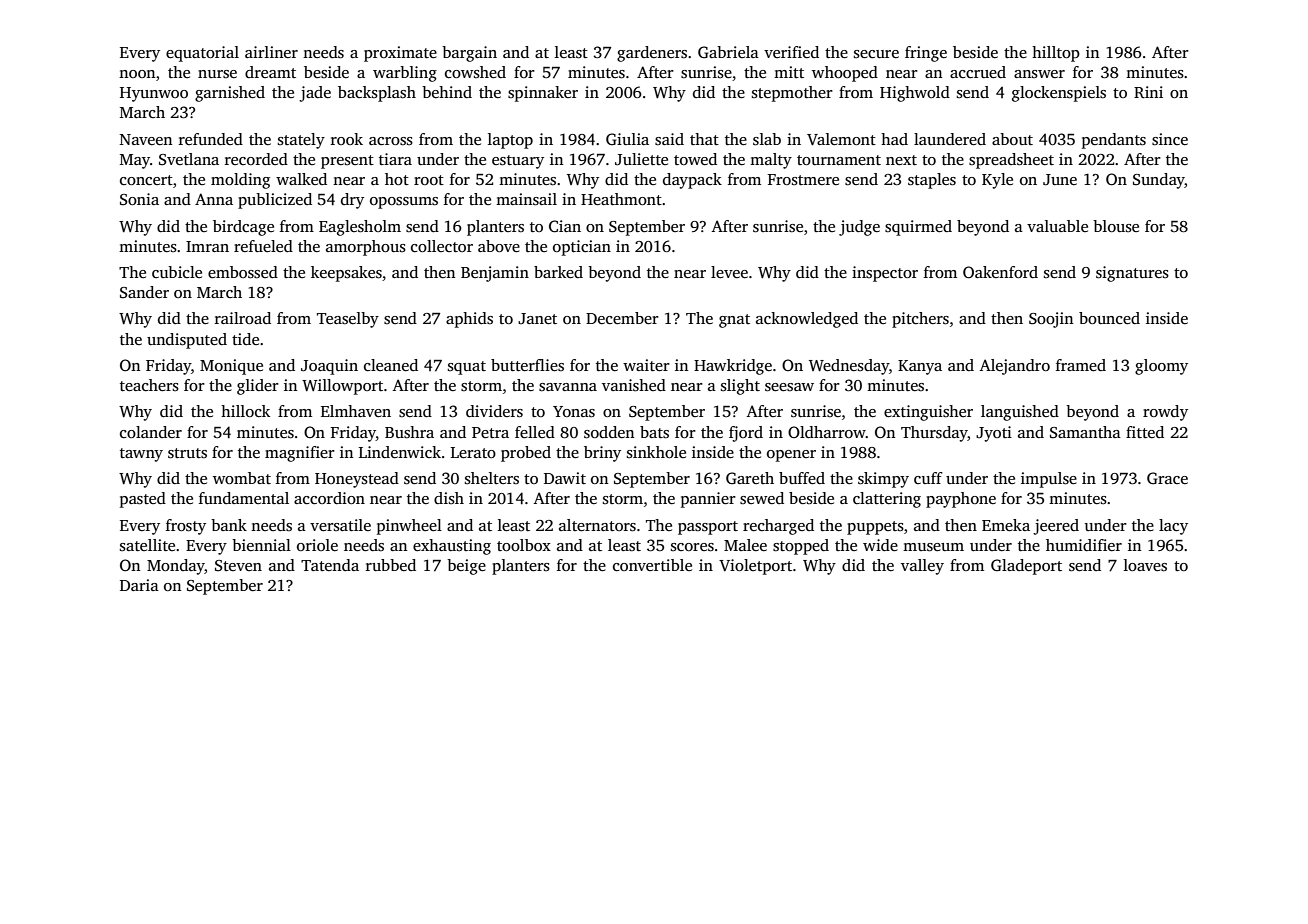  I want to click on bats, so click(654, 432).
